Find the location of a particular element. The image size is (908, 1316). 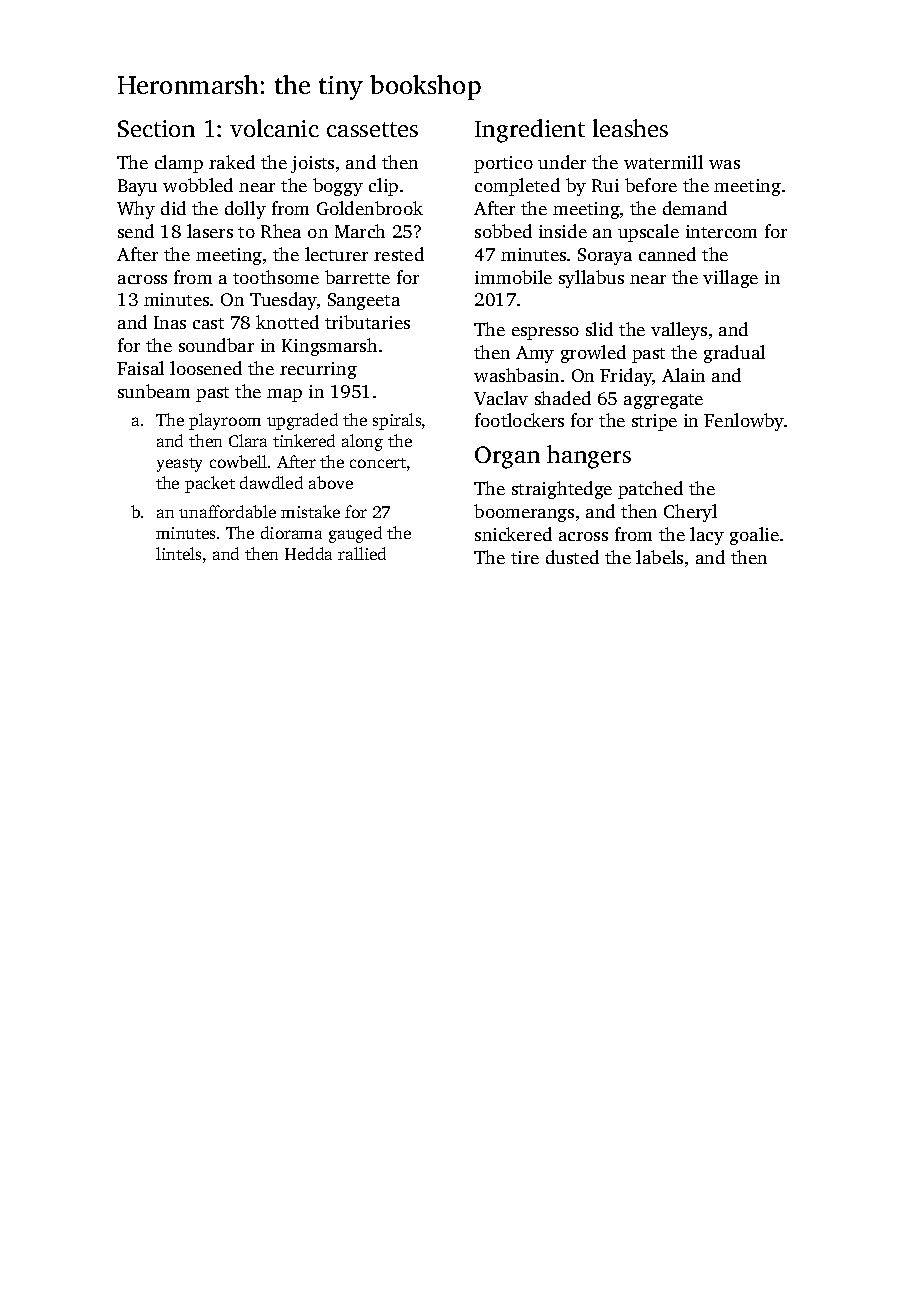

leashes is located at coordinates (630, 128).
